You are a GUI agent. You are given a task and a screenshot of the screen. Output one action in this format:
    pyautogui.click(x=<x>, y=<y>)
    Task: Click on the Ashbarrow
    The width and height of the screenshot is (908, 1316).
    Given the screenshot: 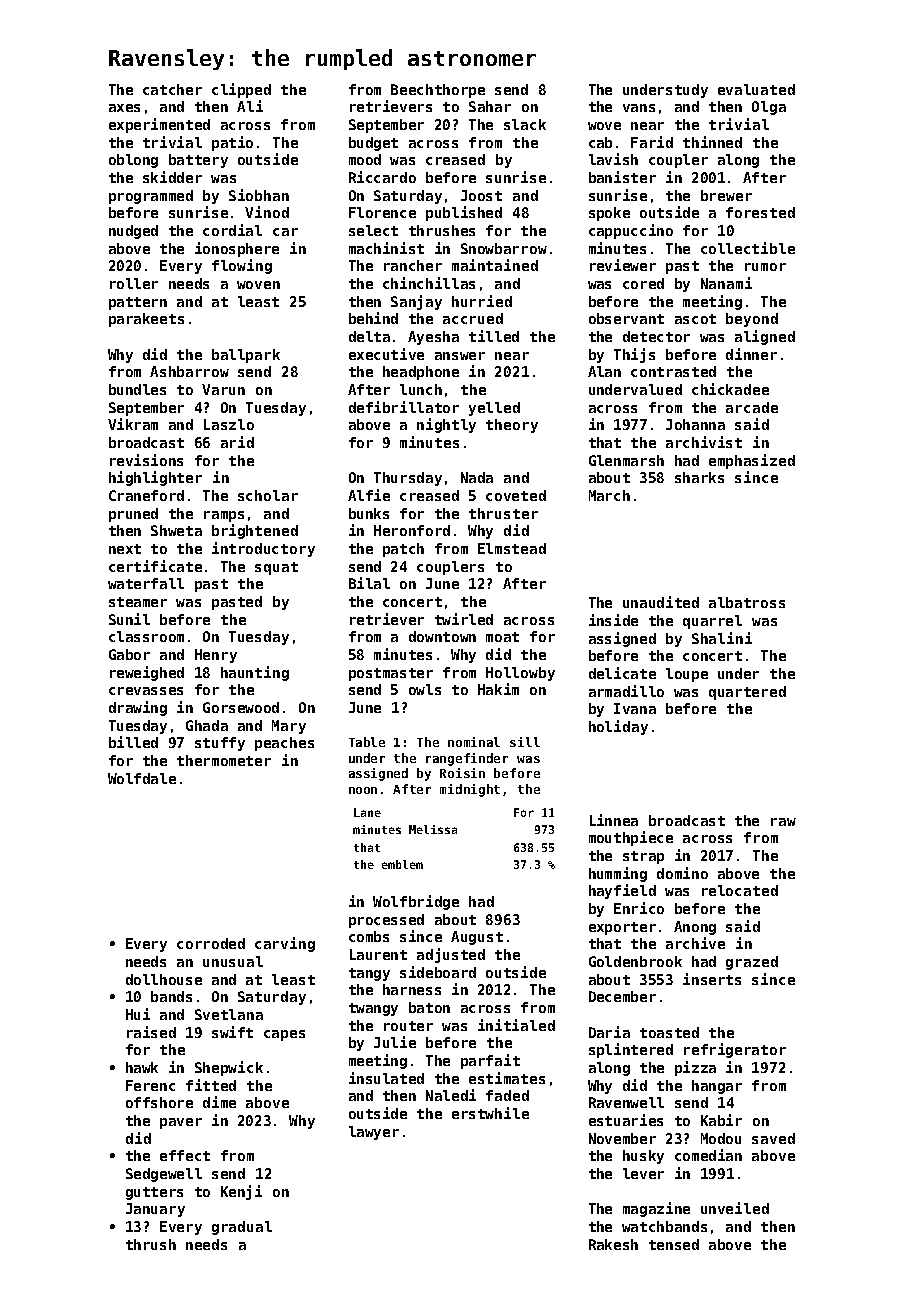 What is the action you would take?
    pyautogui.click(x=189, y=371)
